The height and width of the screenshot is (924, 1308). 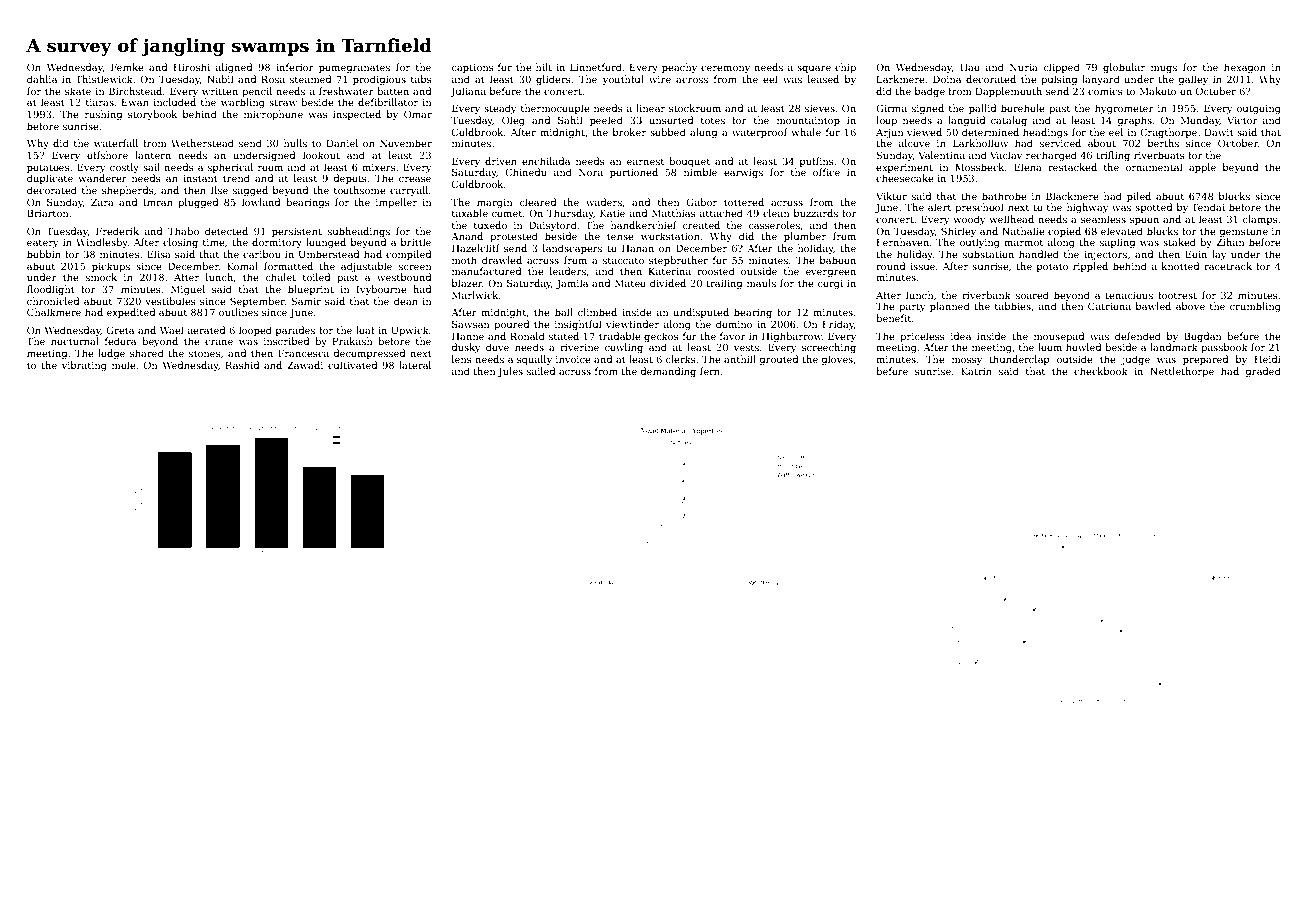 What do you see at coordinates (837, 360) in the screenshot?
I see `gloves` at bounding box center [837, 360].
